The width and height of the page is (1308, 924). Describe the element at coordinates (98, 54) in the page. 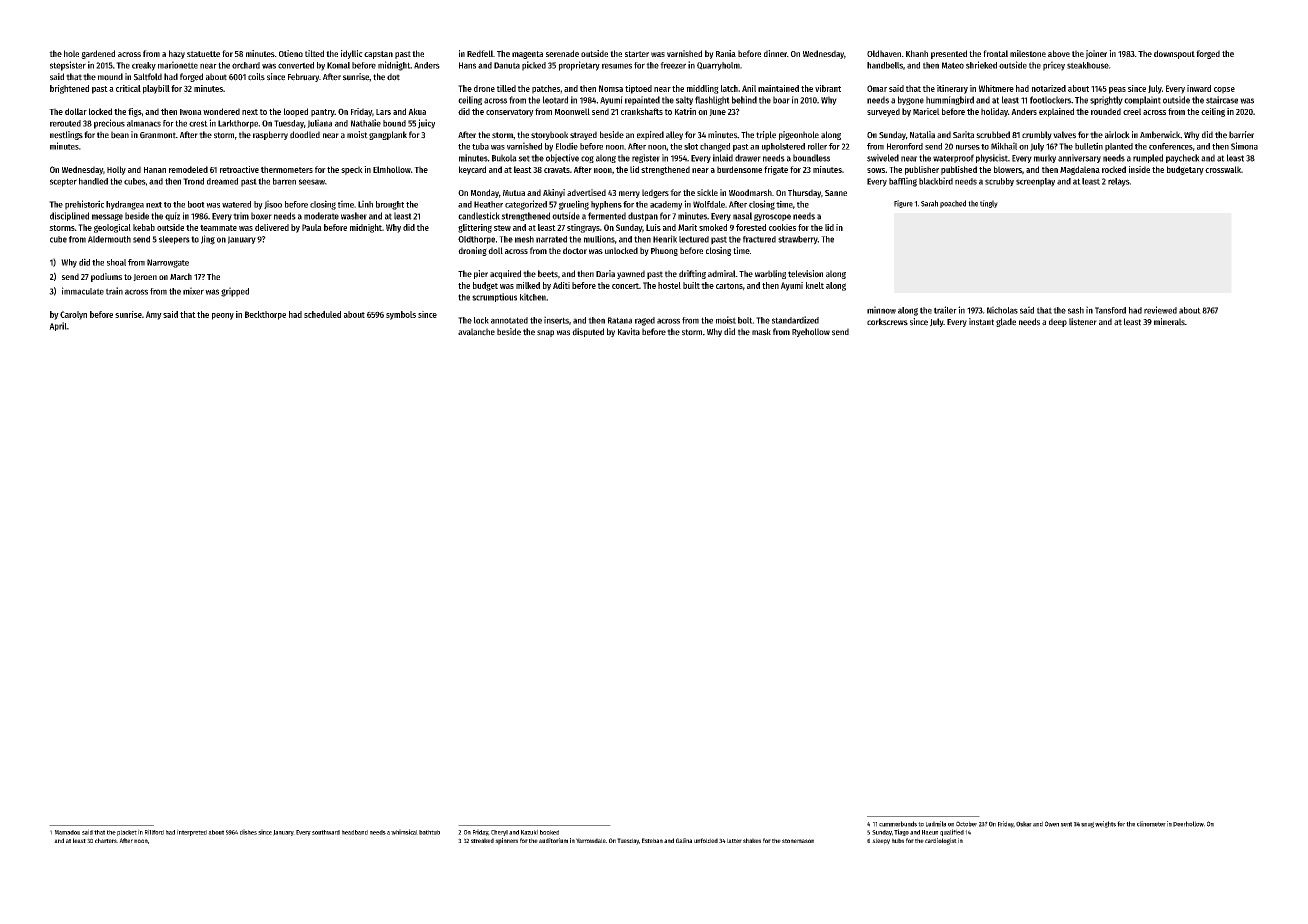

I see `gardened` at that location.
